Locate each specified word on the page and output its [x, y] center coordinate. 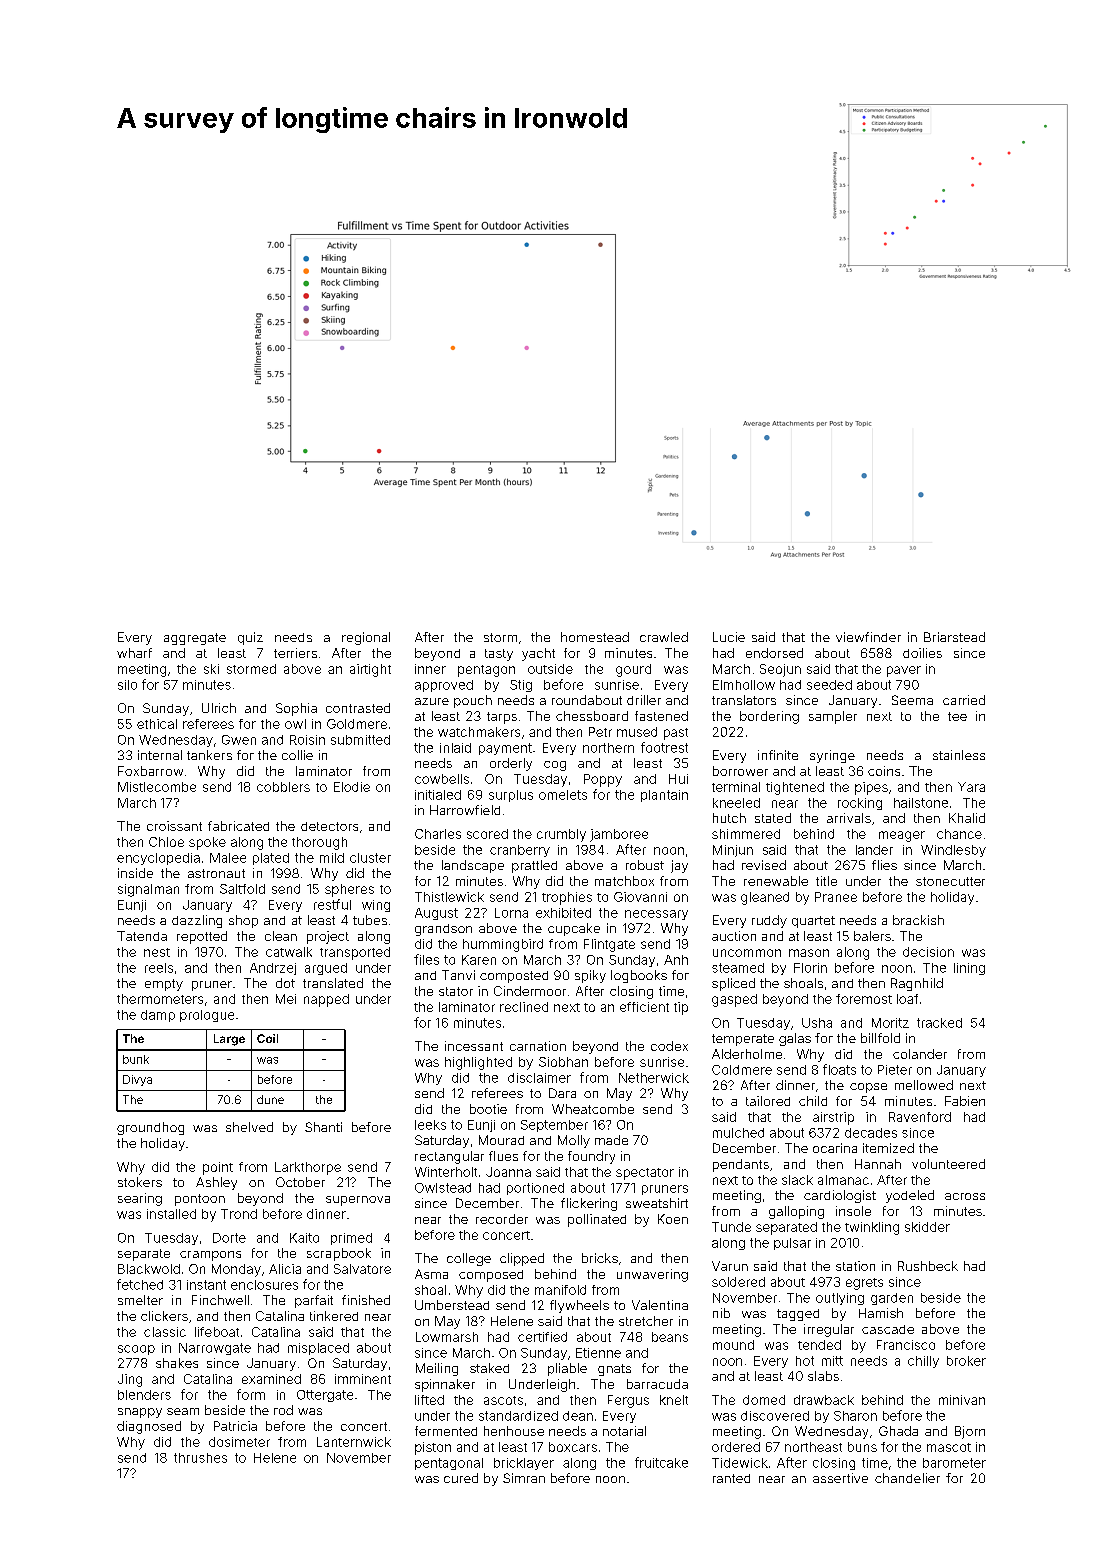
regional [366, 638]
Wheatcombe [593, 1109]
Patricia [235, 1426]
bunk [136, 1059]
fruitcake [661, 1462]
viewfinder [868, 637]
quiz [250, 638]
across [965, 1196]
